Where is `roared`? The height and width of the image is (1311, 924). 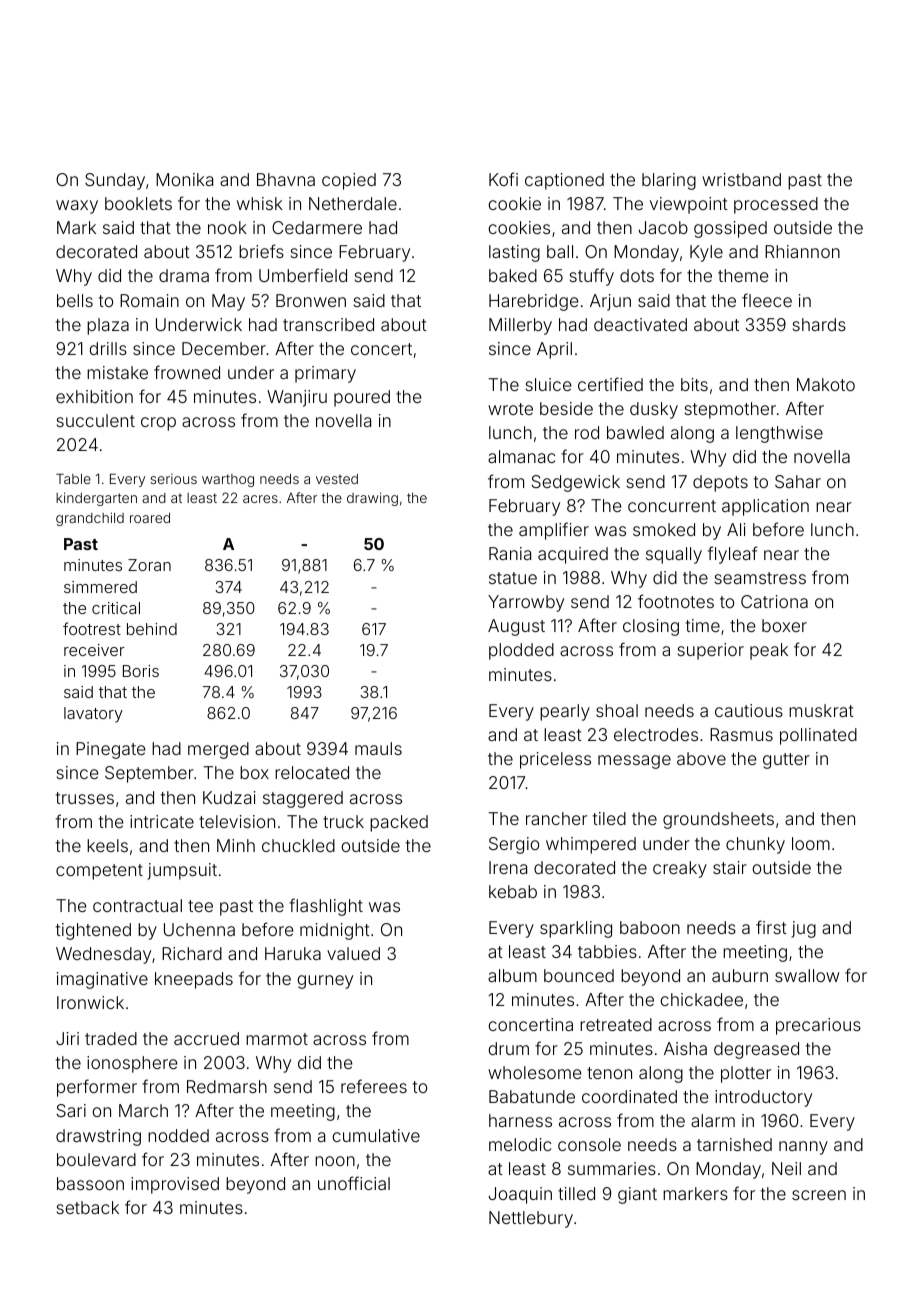
roared is located at coordinates (150, 518).
